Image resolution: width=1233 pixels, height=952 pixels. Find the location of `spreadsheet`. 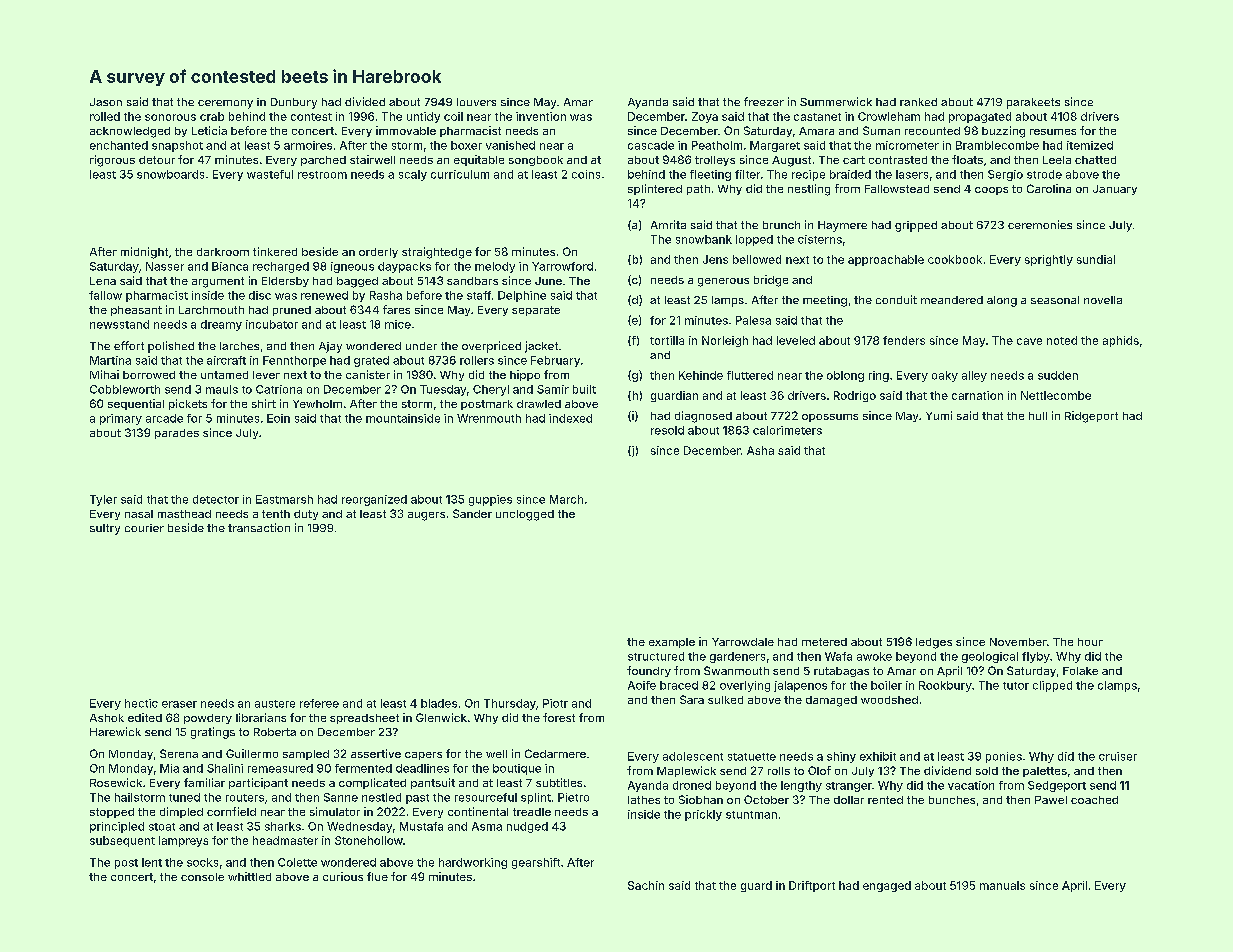

spreadsheet is located at coordinates (364, 719).
